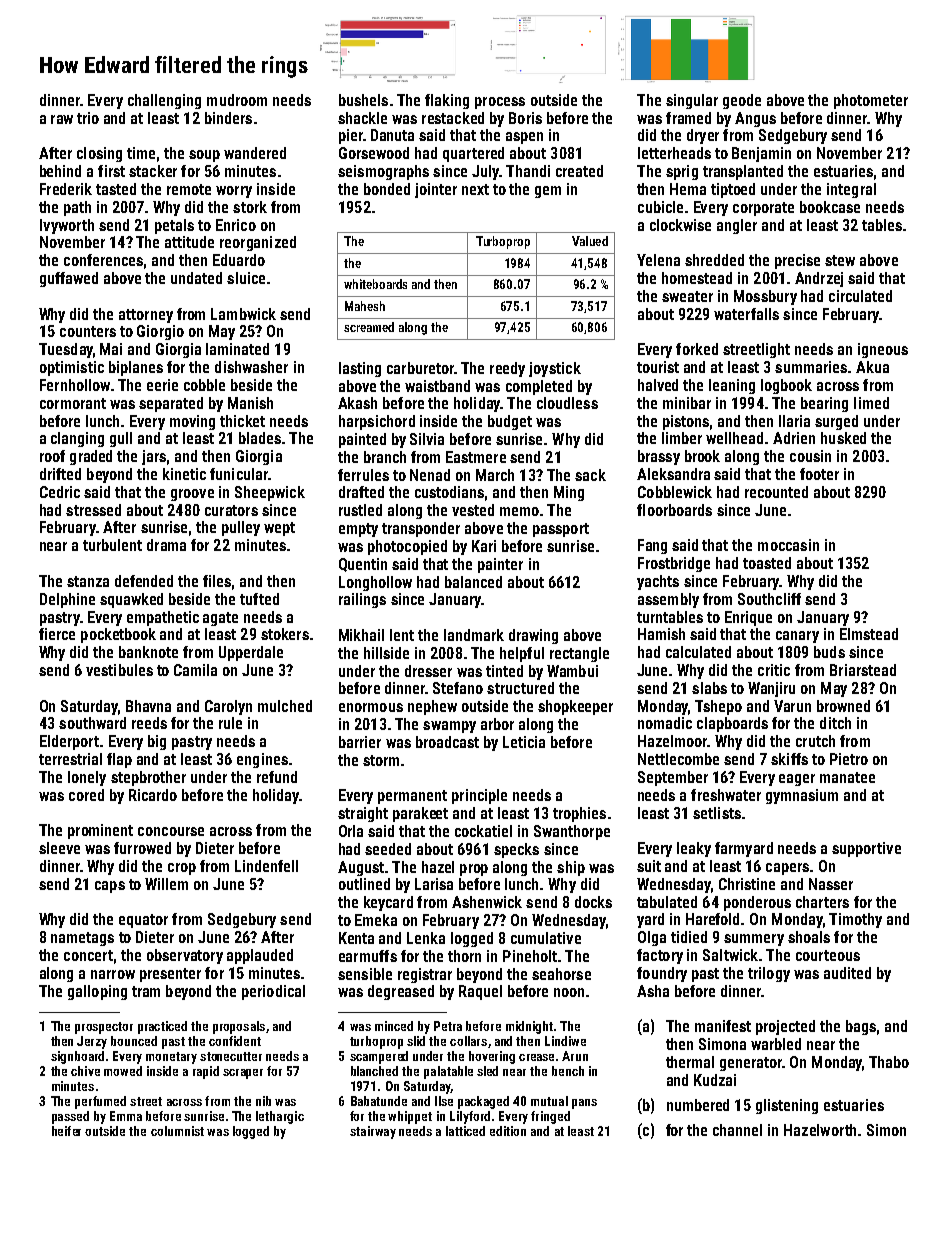  Describe the element at coordinates (410, 1117) in the screenshot. I see `whippet` at that location.
